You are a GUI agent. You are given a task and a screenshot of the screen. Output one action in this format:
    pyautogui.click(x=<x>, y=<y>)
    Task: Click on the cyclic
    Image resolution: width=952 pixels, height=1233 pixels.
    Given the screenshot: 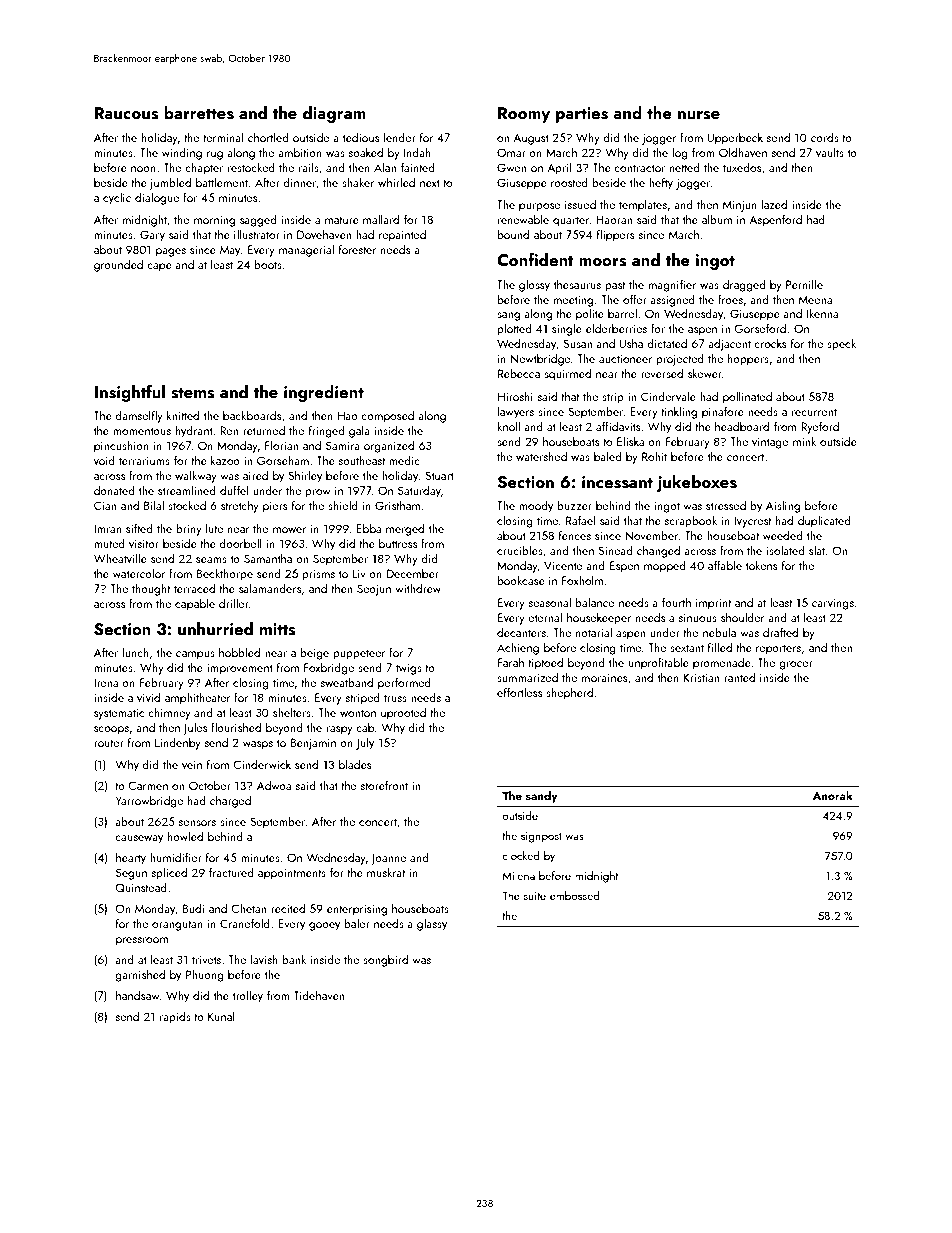 What is the action you would take?
    pyautogui.click(x=117, y=199)
